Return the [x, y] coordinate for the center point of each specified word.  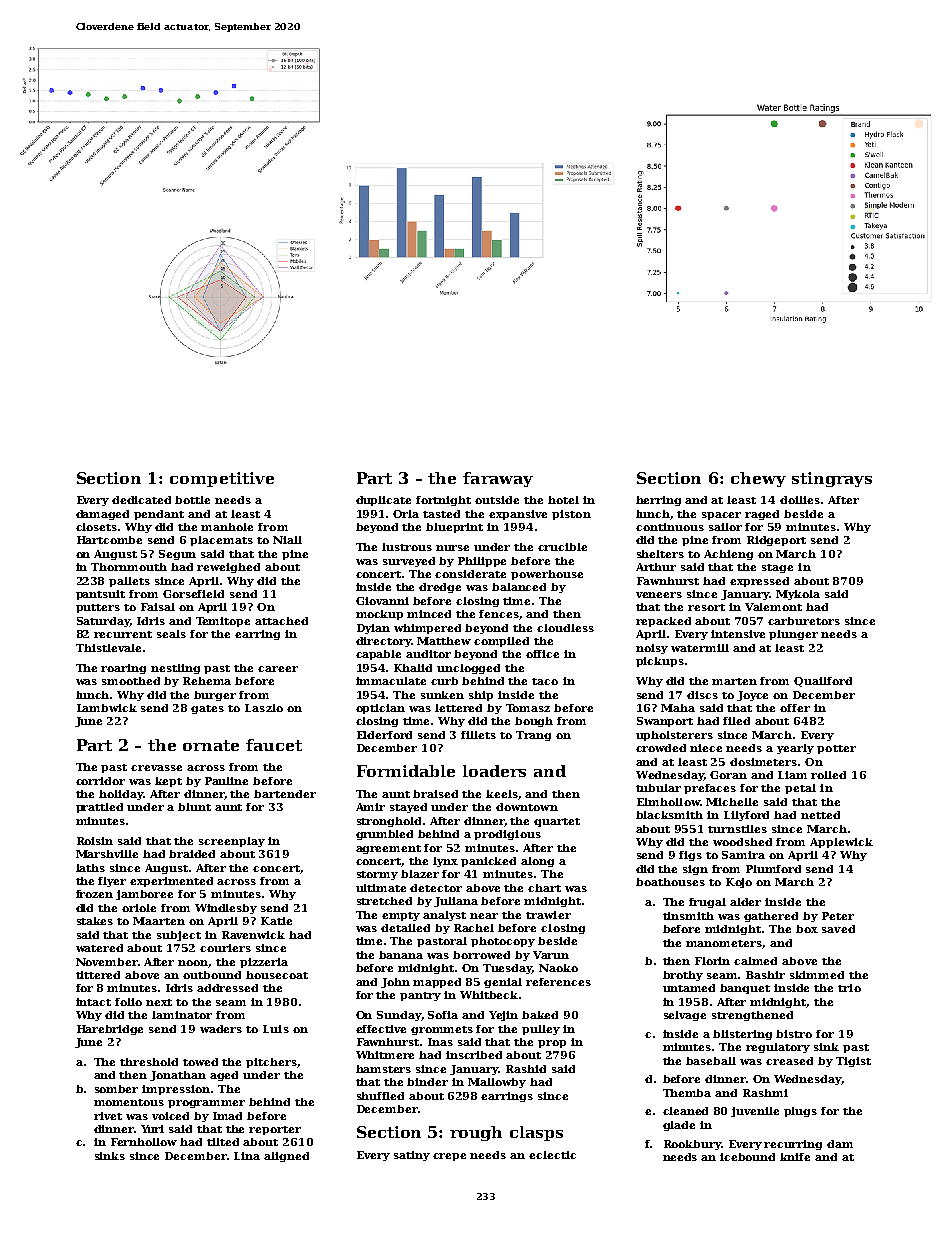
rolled [828, 775]
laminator [182, 1015]
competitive [222, 479]
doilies [800, 500]
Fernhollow [144, 1142]
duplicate [383, 501]
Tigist [853, 1062]
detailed [405, 928]
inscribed [474, 1055]
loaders [494, 771]
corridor [100, 781]
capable [378, 655]
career [278, 669]
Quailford [823, 682]
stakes [95, 921]
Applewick [841, 843]
